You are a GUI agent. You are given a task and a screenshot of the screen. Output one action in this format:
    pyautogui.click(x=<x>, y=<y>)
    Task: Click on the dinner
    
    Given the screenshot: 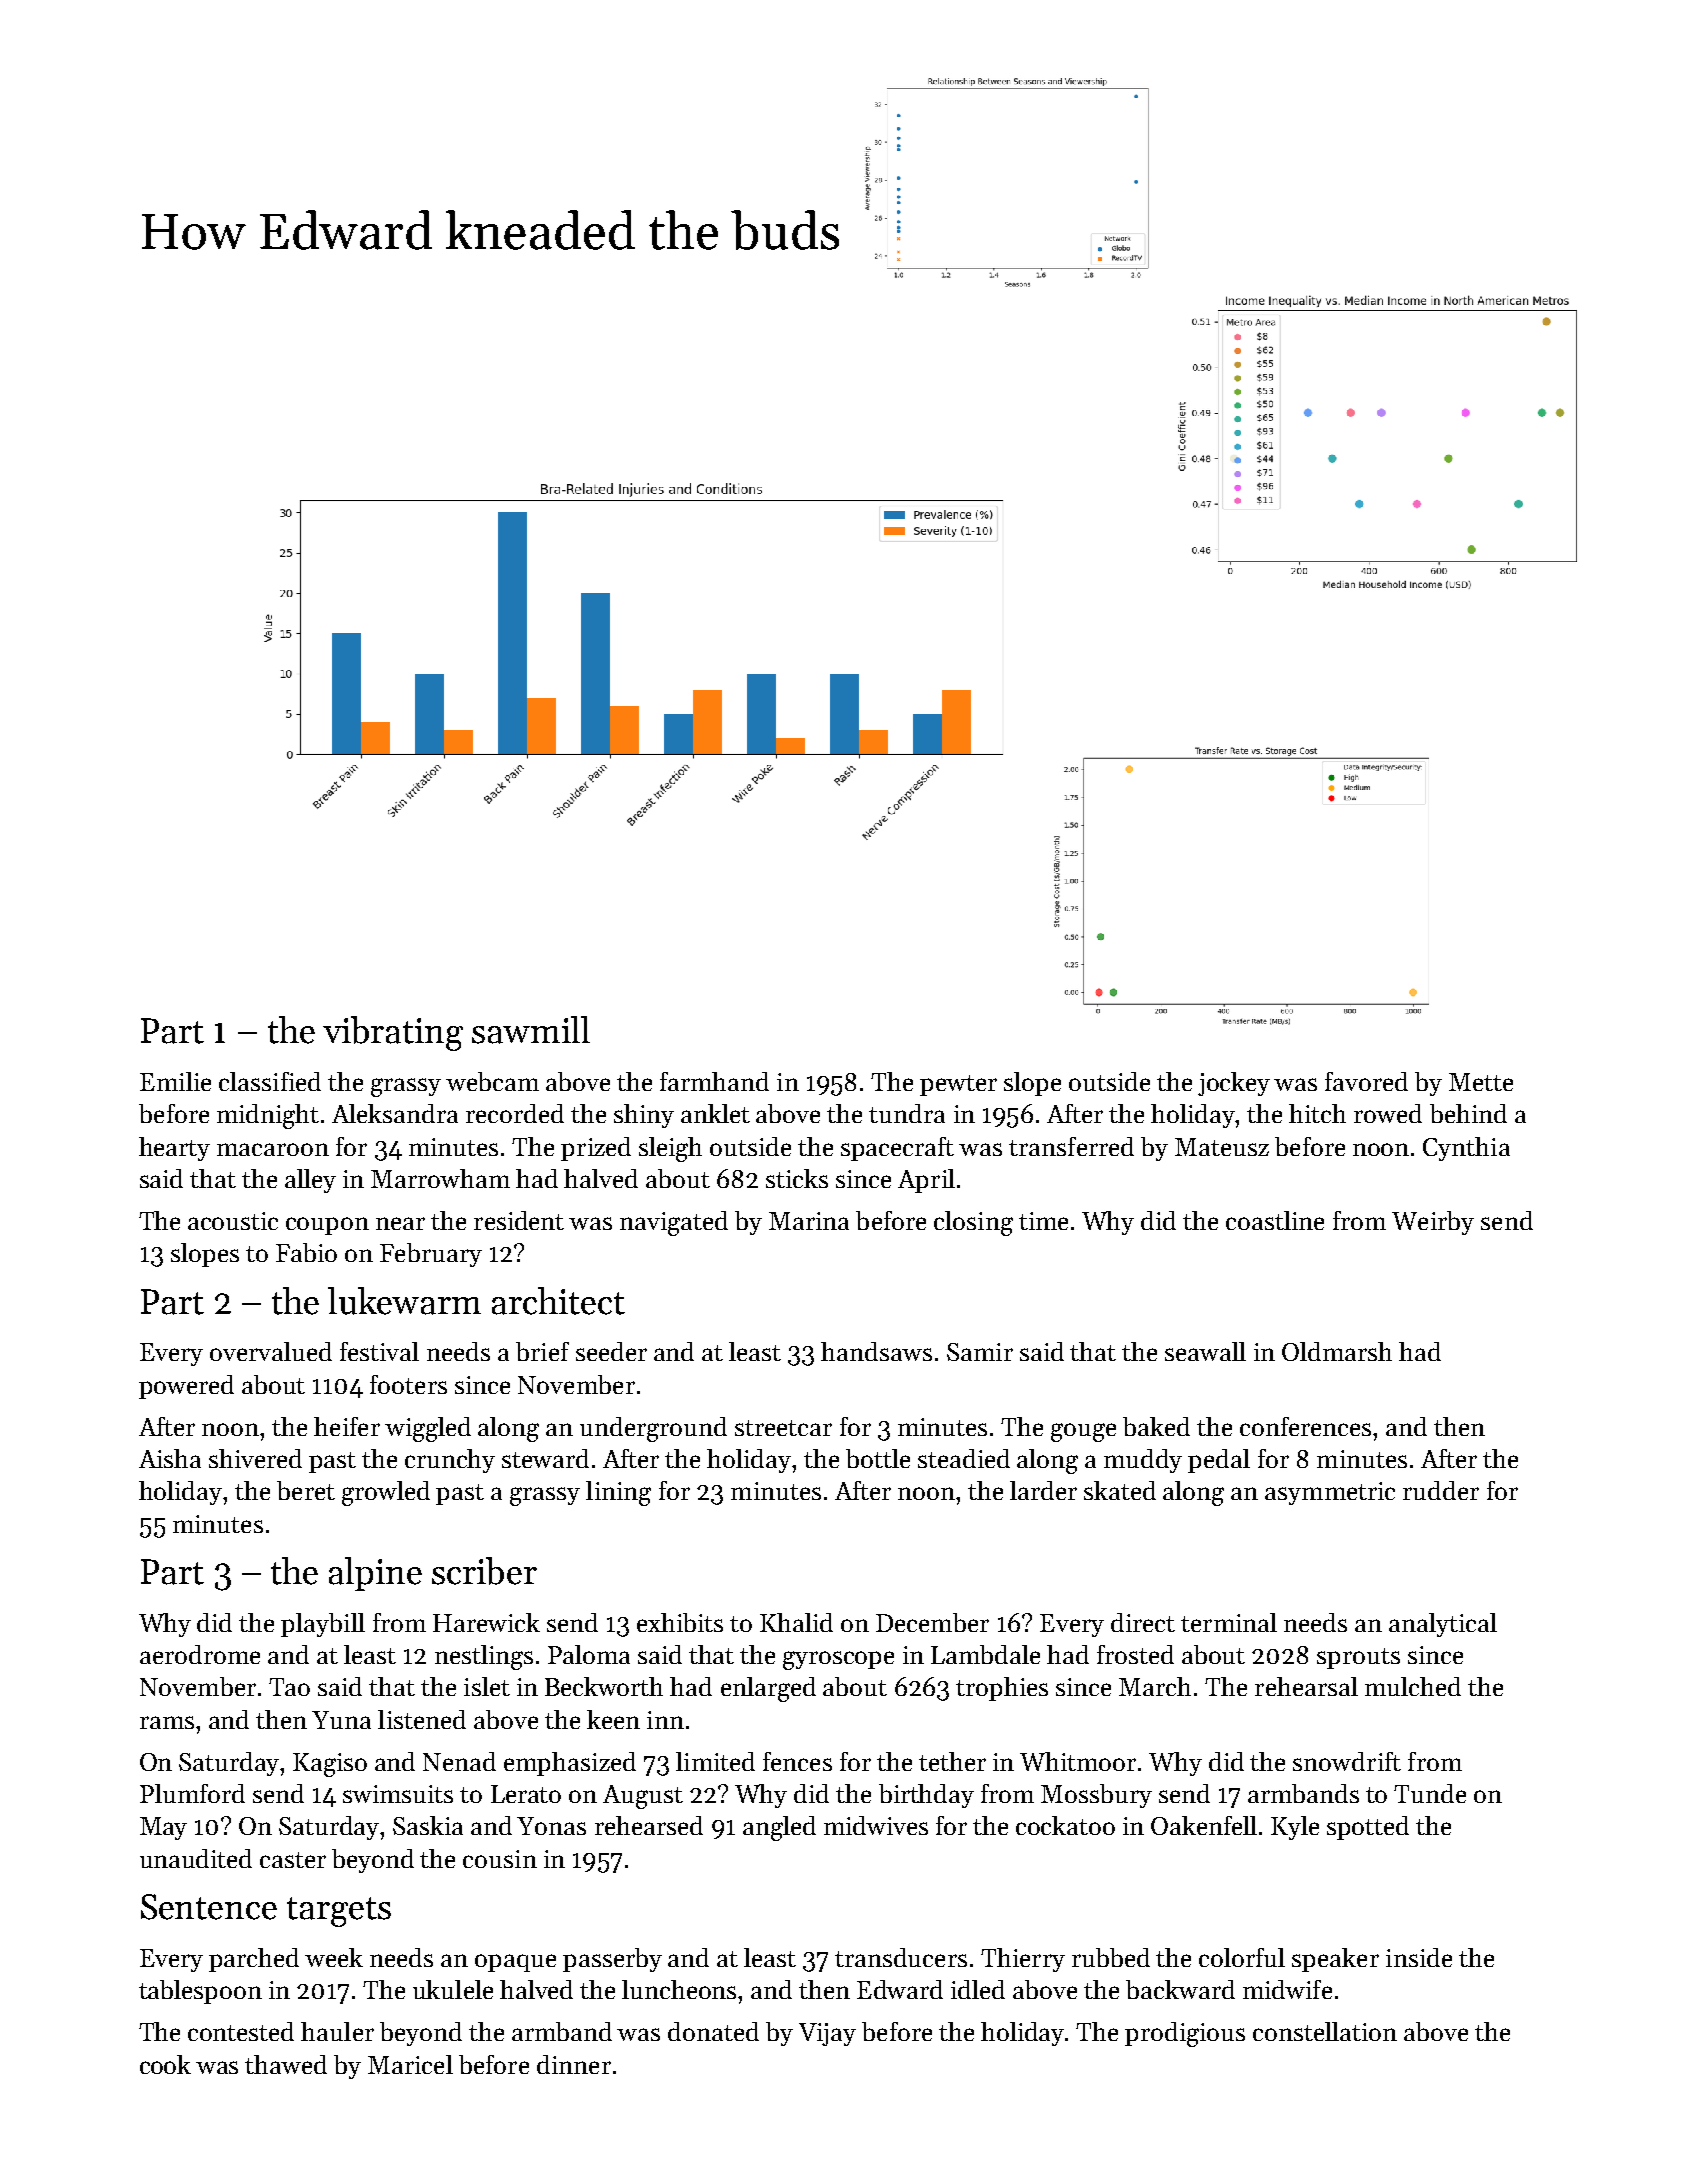 What is the action you would take?
    pyautogui.click(x=574, y=2064)
